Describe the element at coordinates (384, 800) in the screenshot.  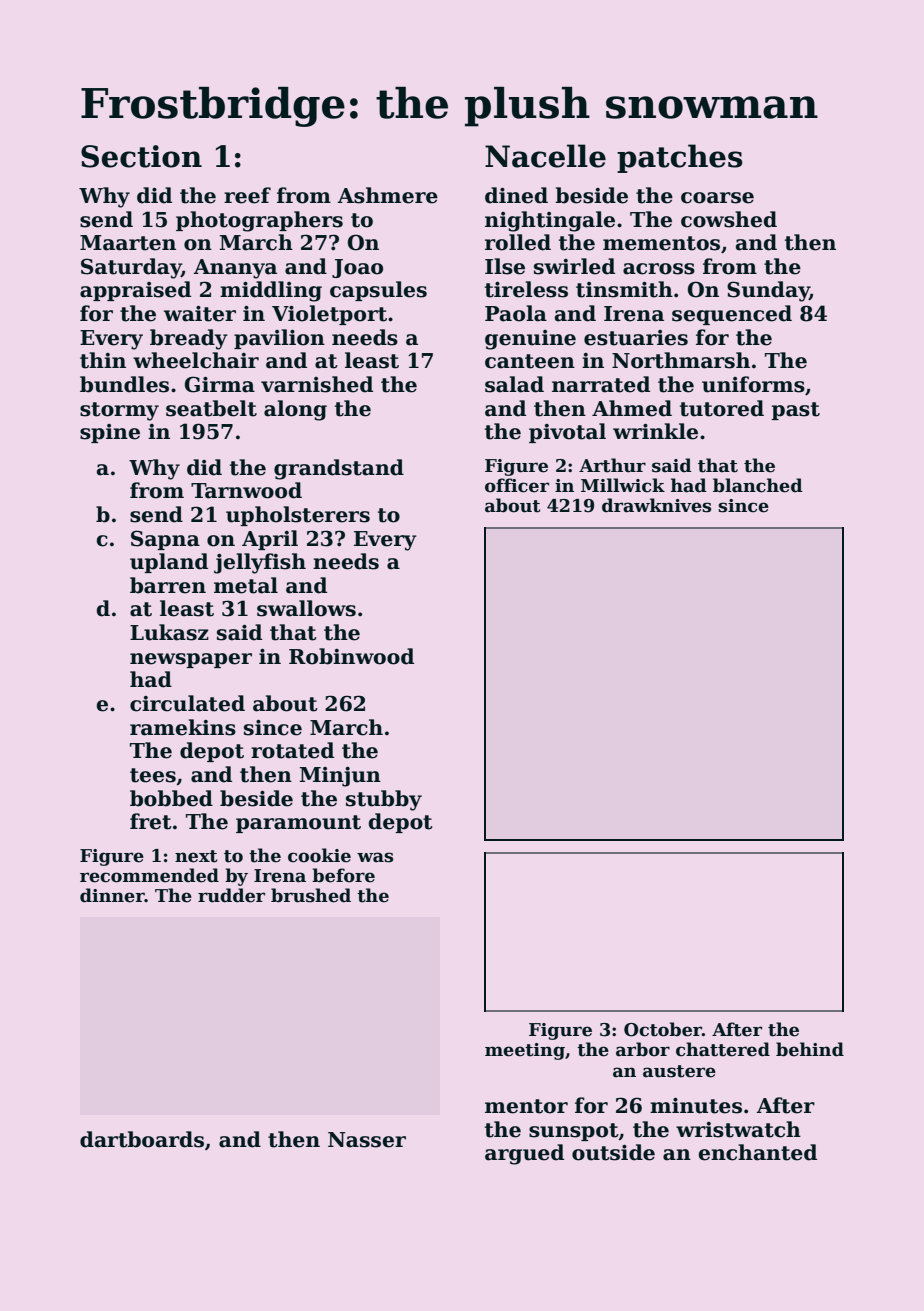
I see `stubby` at that location.
